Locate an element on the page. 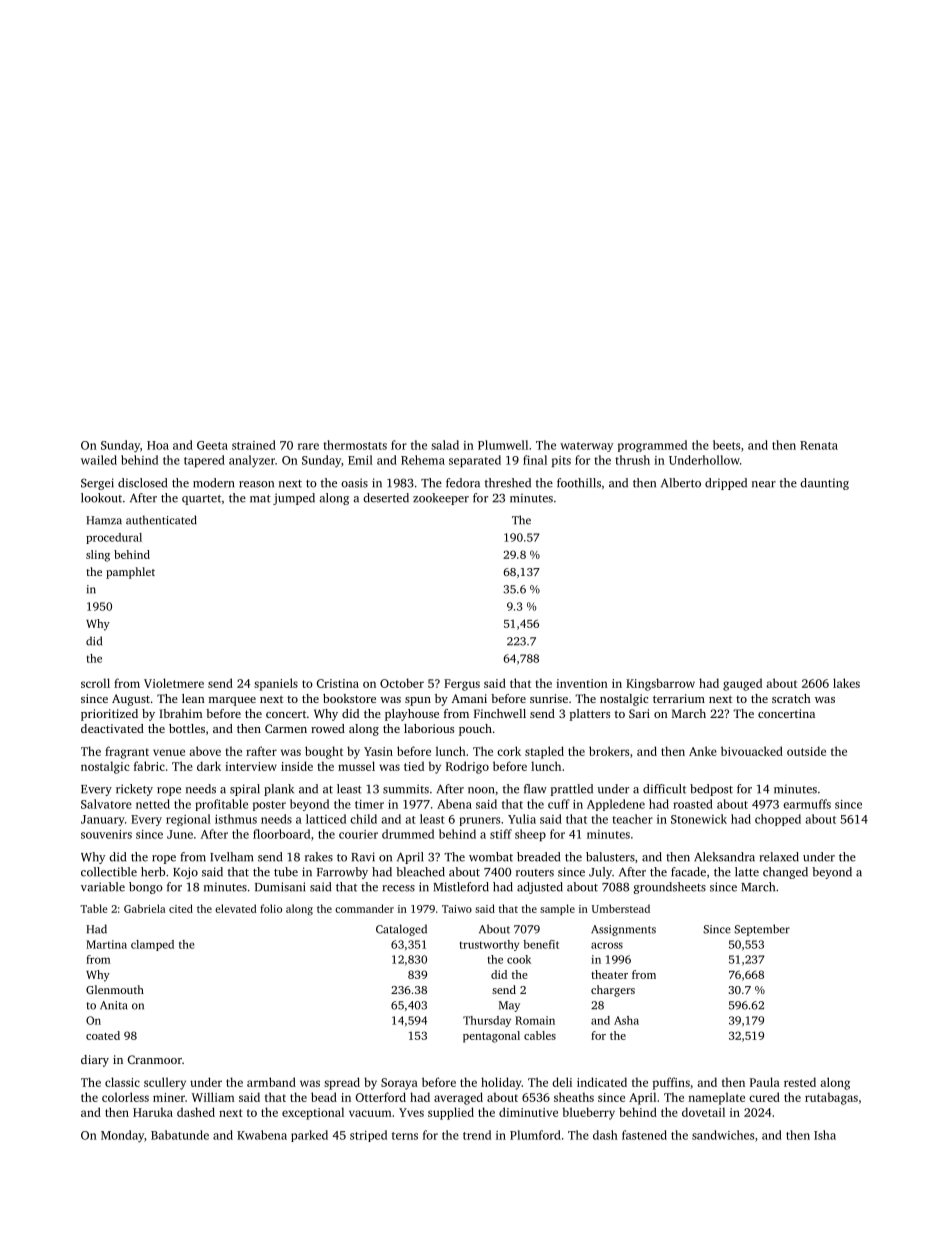 Image resolution: width=952 pixels, height=1233 pixels. near is located at coordinates (764, 484).
